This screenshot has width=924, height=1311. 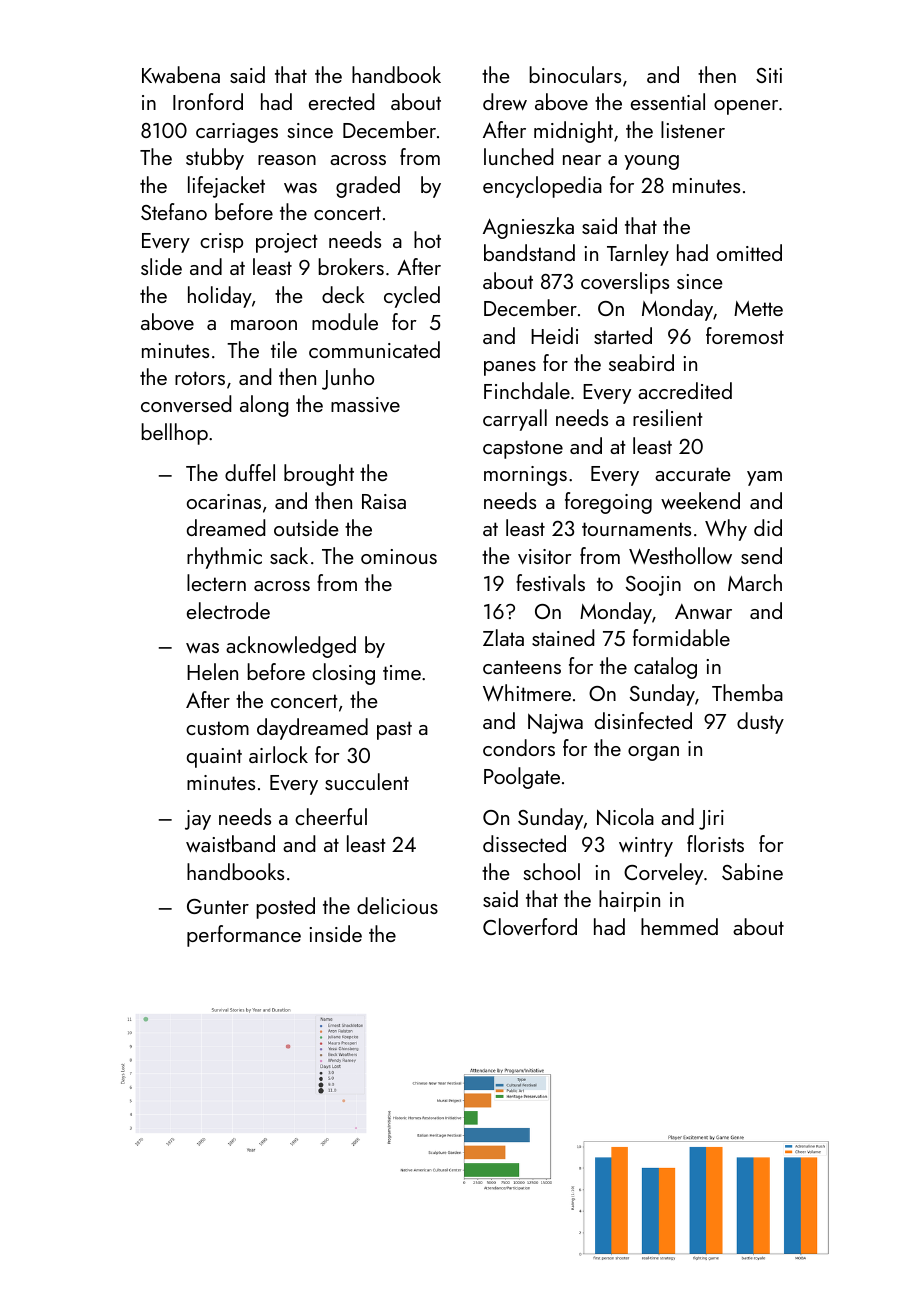 I want to click on yam, so click(x=764, y=478).
